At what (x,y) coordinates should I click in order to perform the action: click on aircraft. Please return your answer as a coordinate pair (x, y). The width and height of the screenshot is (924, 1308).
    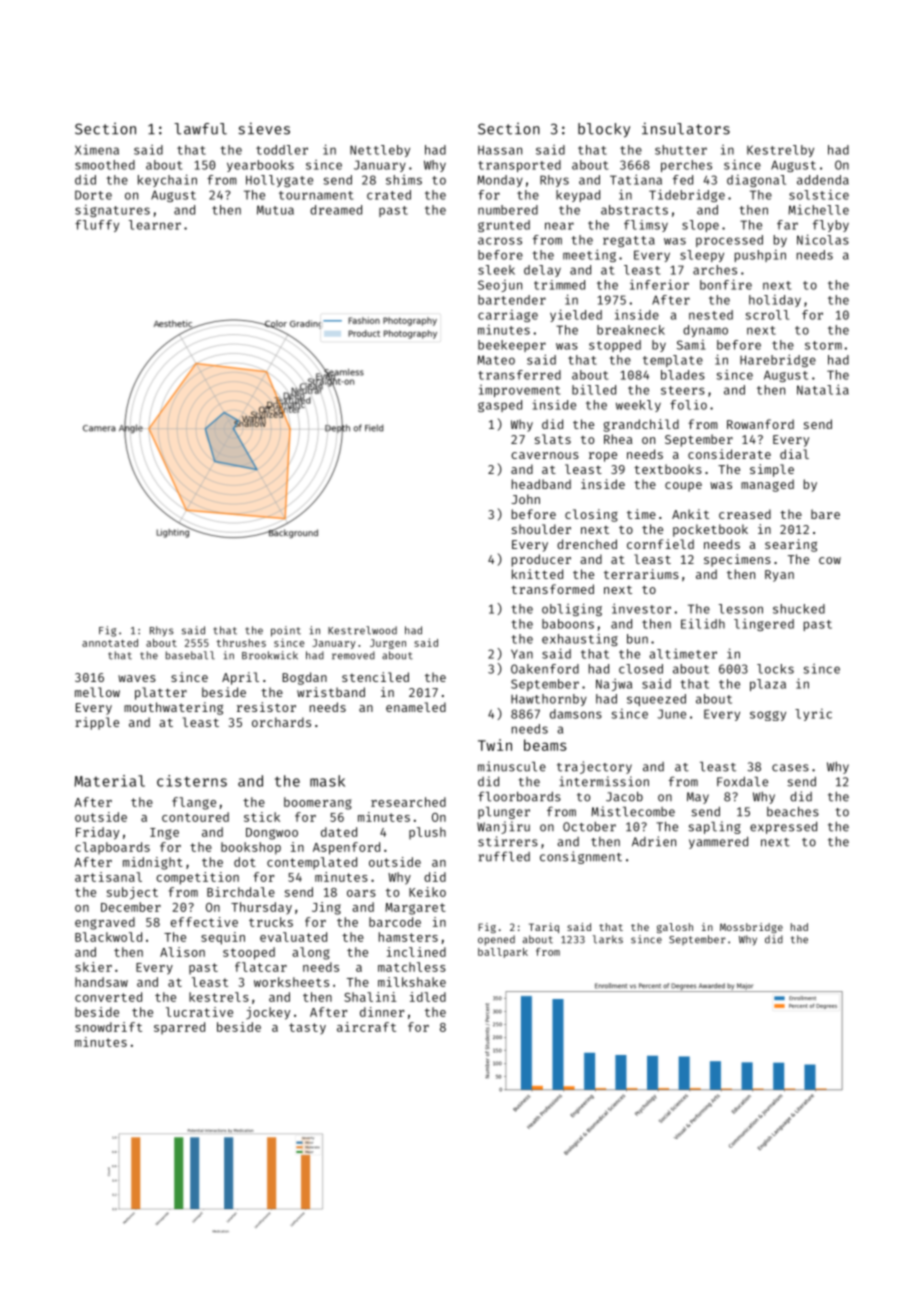
    Looking at the image, I should click on (366, 1027).
